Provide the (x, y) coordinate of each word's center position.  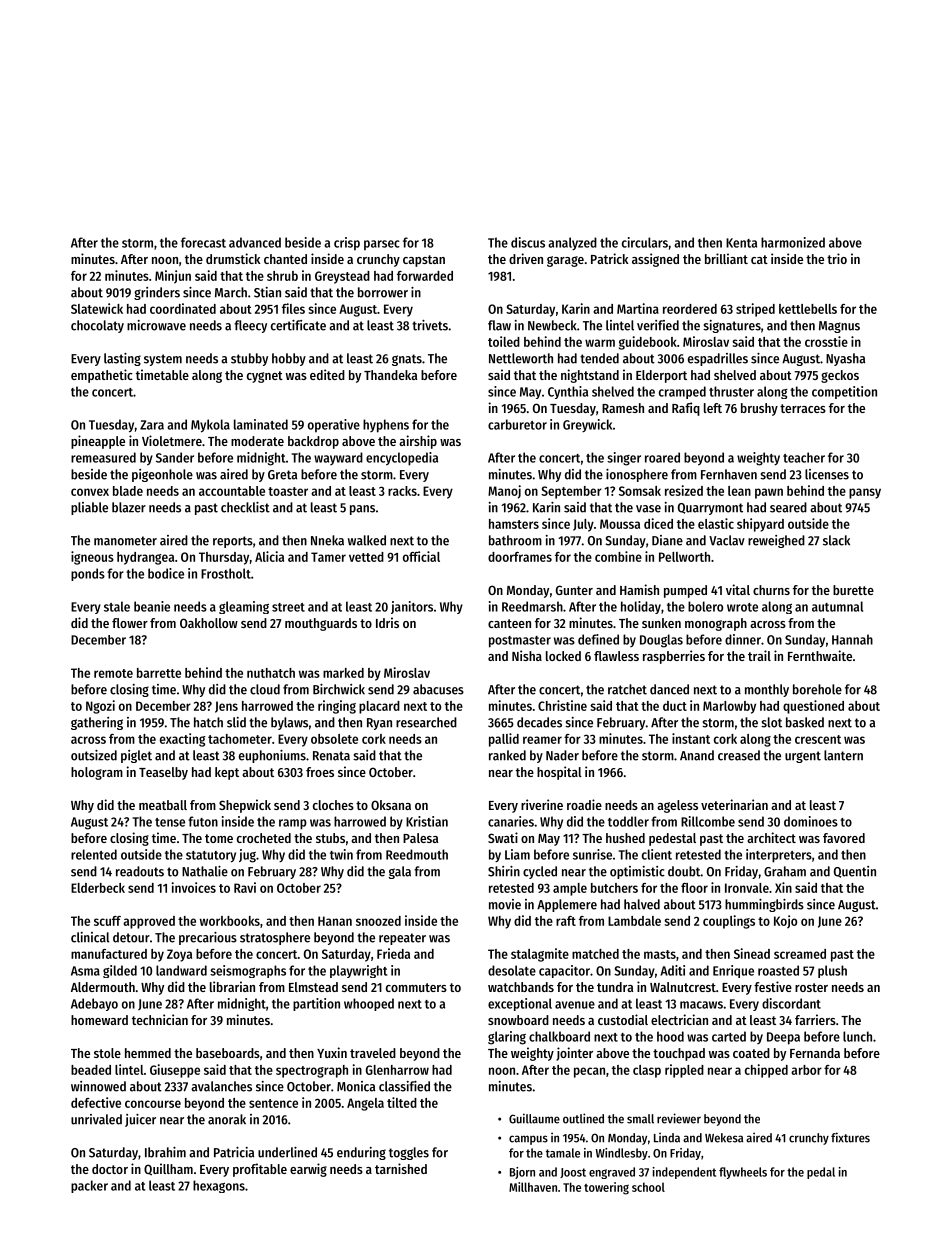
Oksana (391, 805)
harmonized (793, 242)
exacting (182, 740)
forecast (203, 242)
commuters (416, 987)
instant (691, 738)
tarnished (401, 1168)
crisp (347, 244)
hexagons (219, 1186)
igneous (92, 558)
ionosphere (637, 475)
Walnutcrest (683, 987)
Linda (667, 1137)
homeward (99, 1020)
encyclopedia (402, 459)
